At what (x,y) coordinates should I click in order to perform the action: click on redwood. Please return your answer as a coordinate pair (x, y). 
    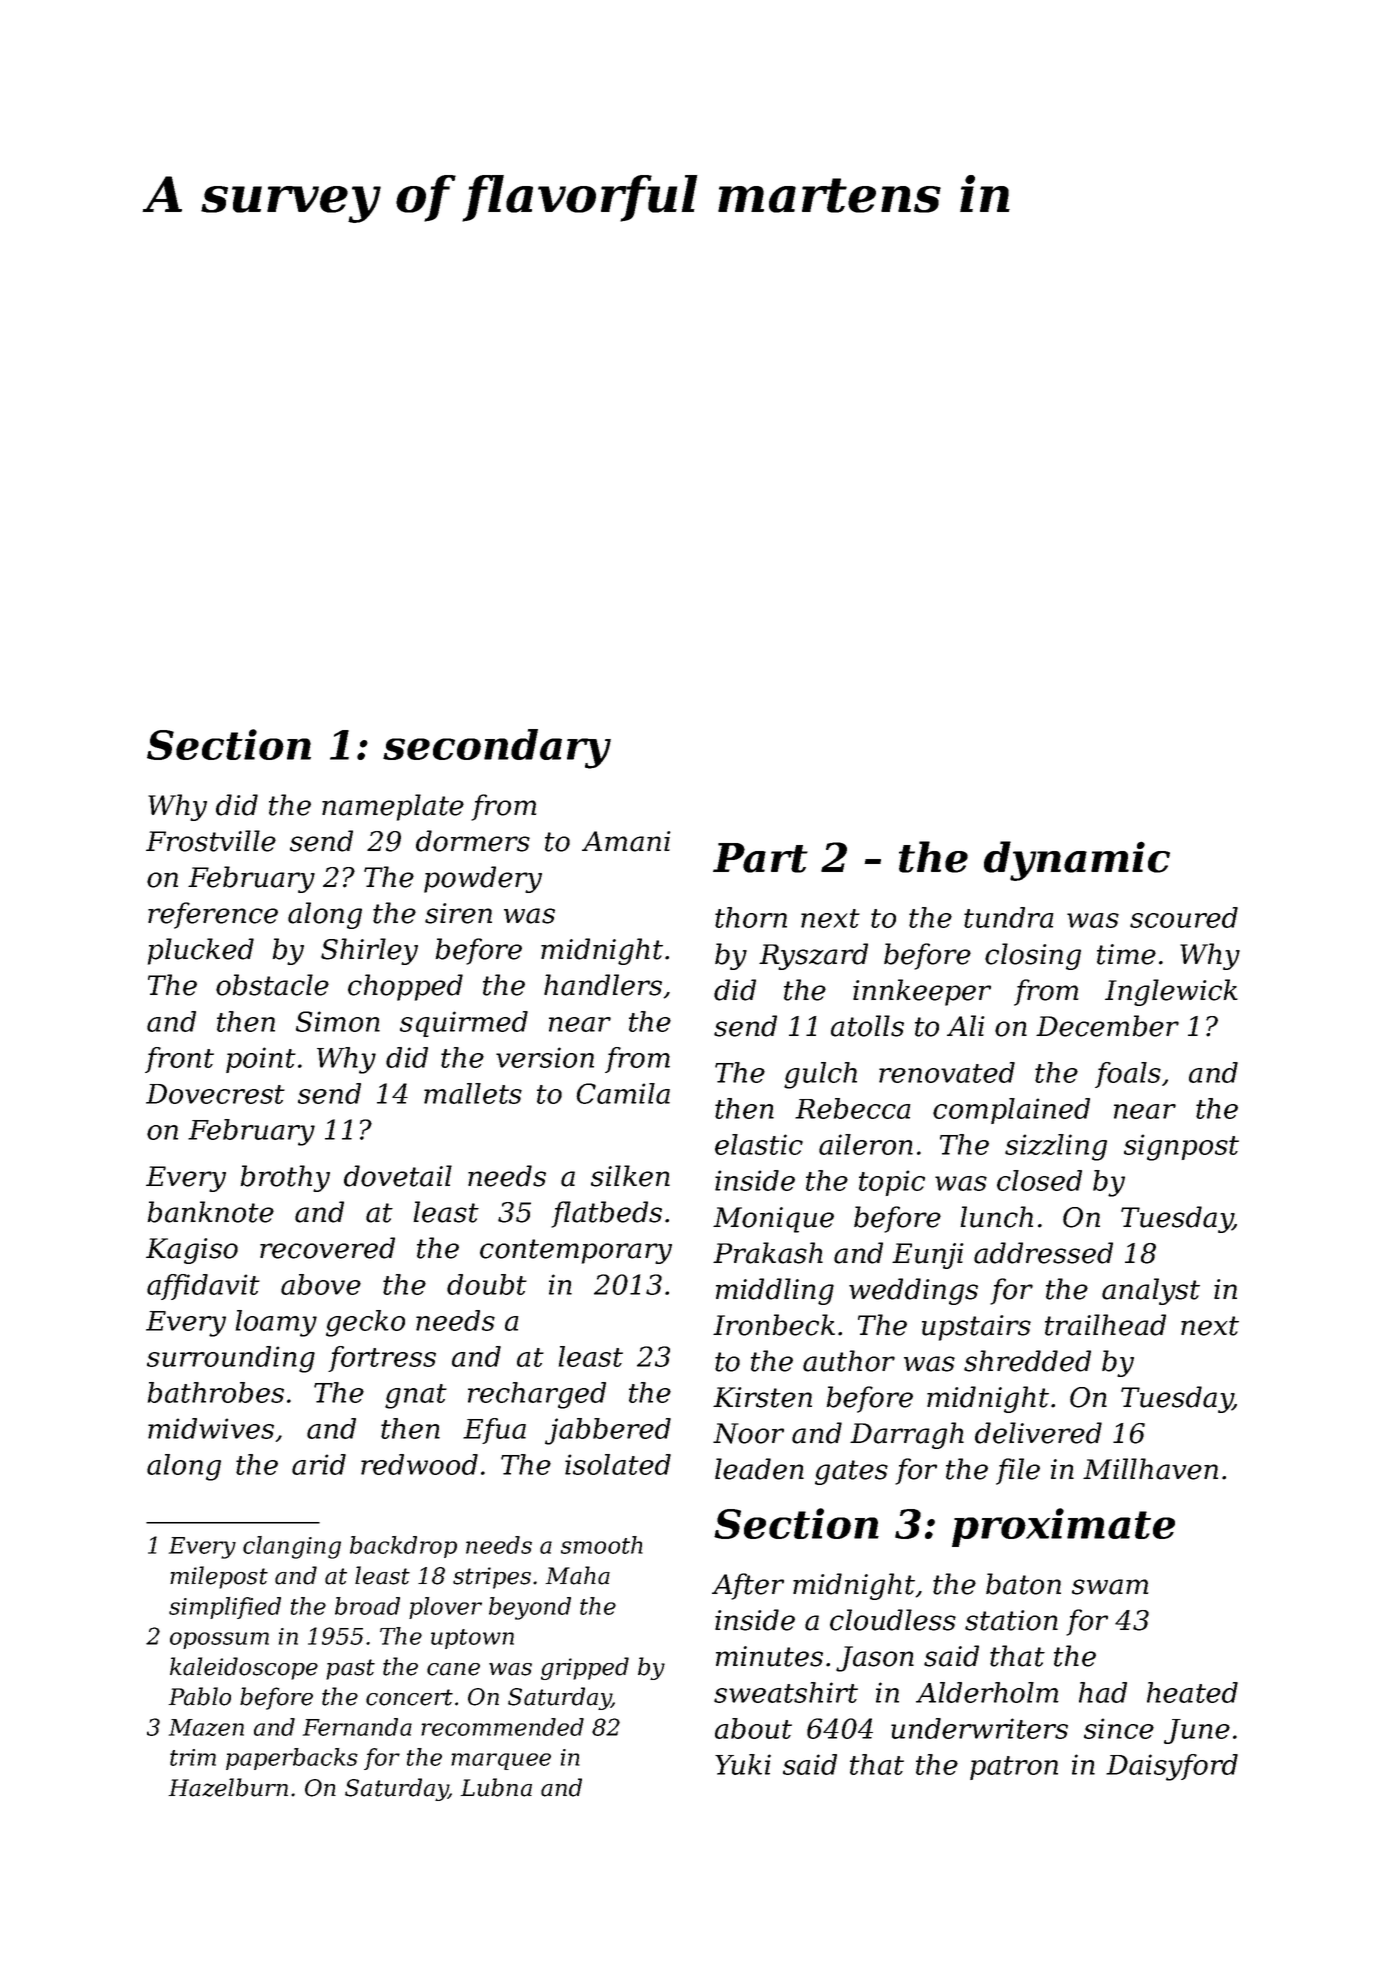
    Looking at the image, I should click on (419, 1464).
